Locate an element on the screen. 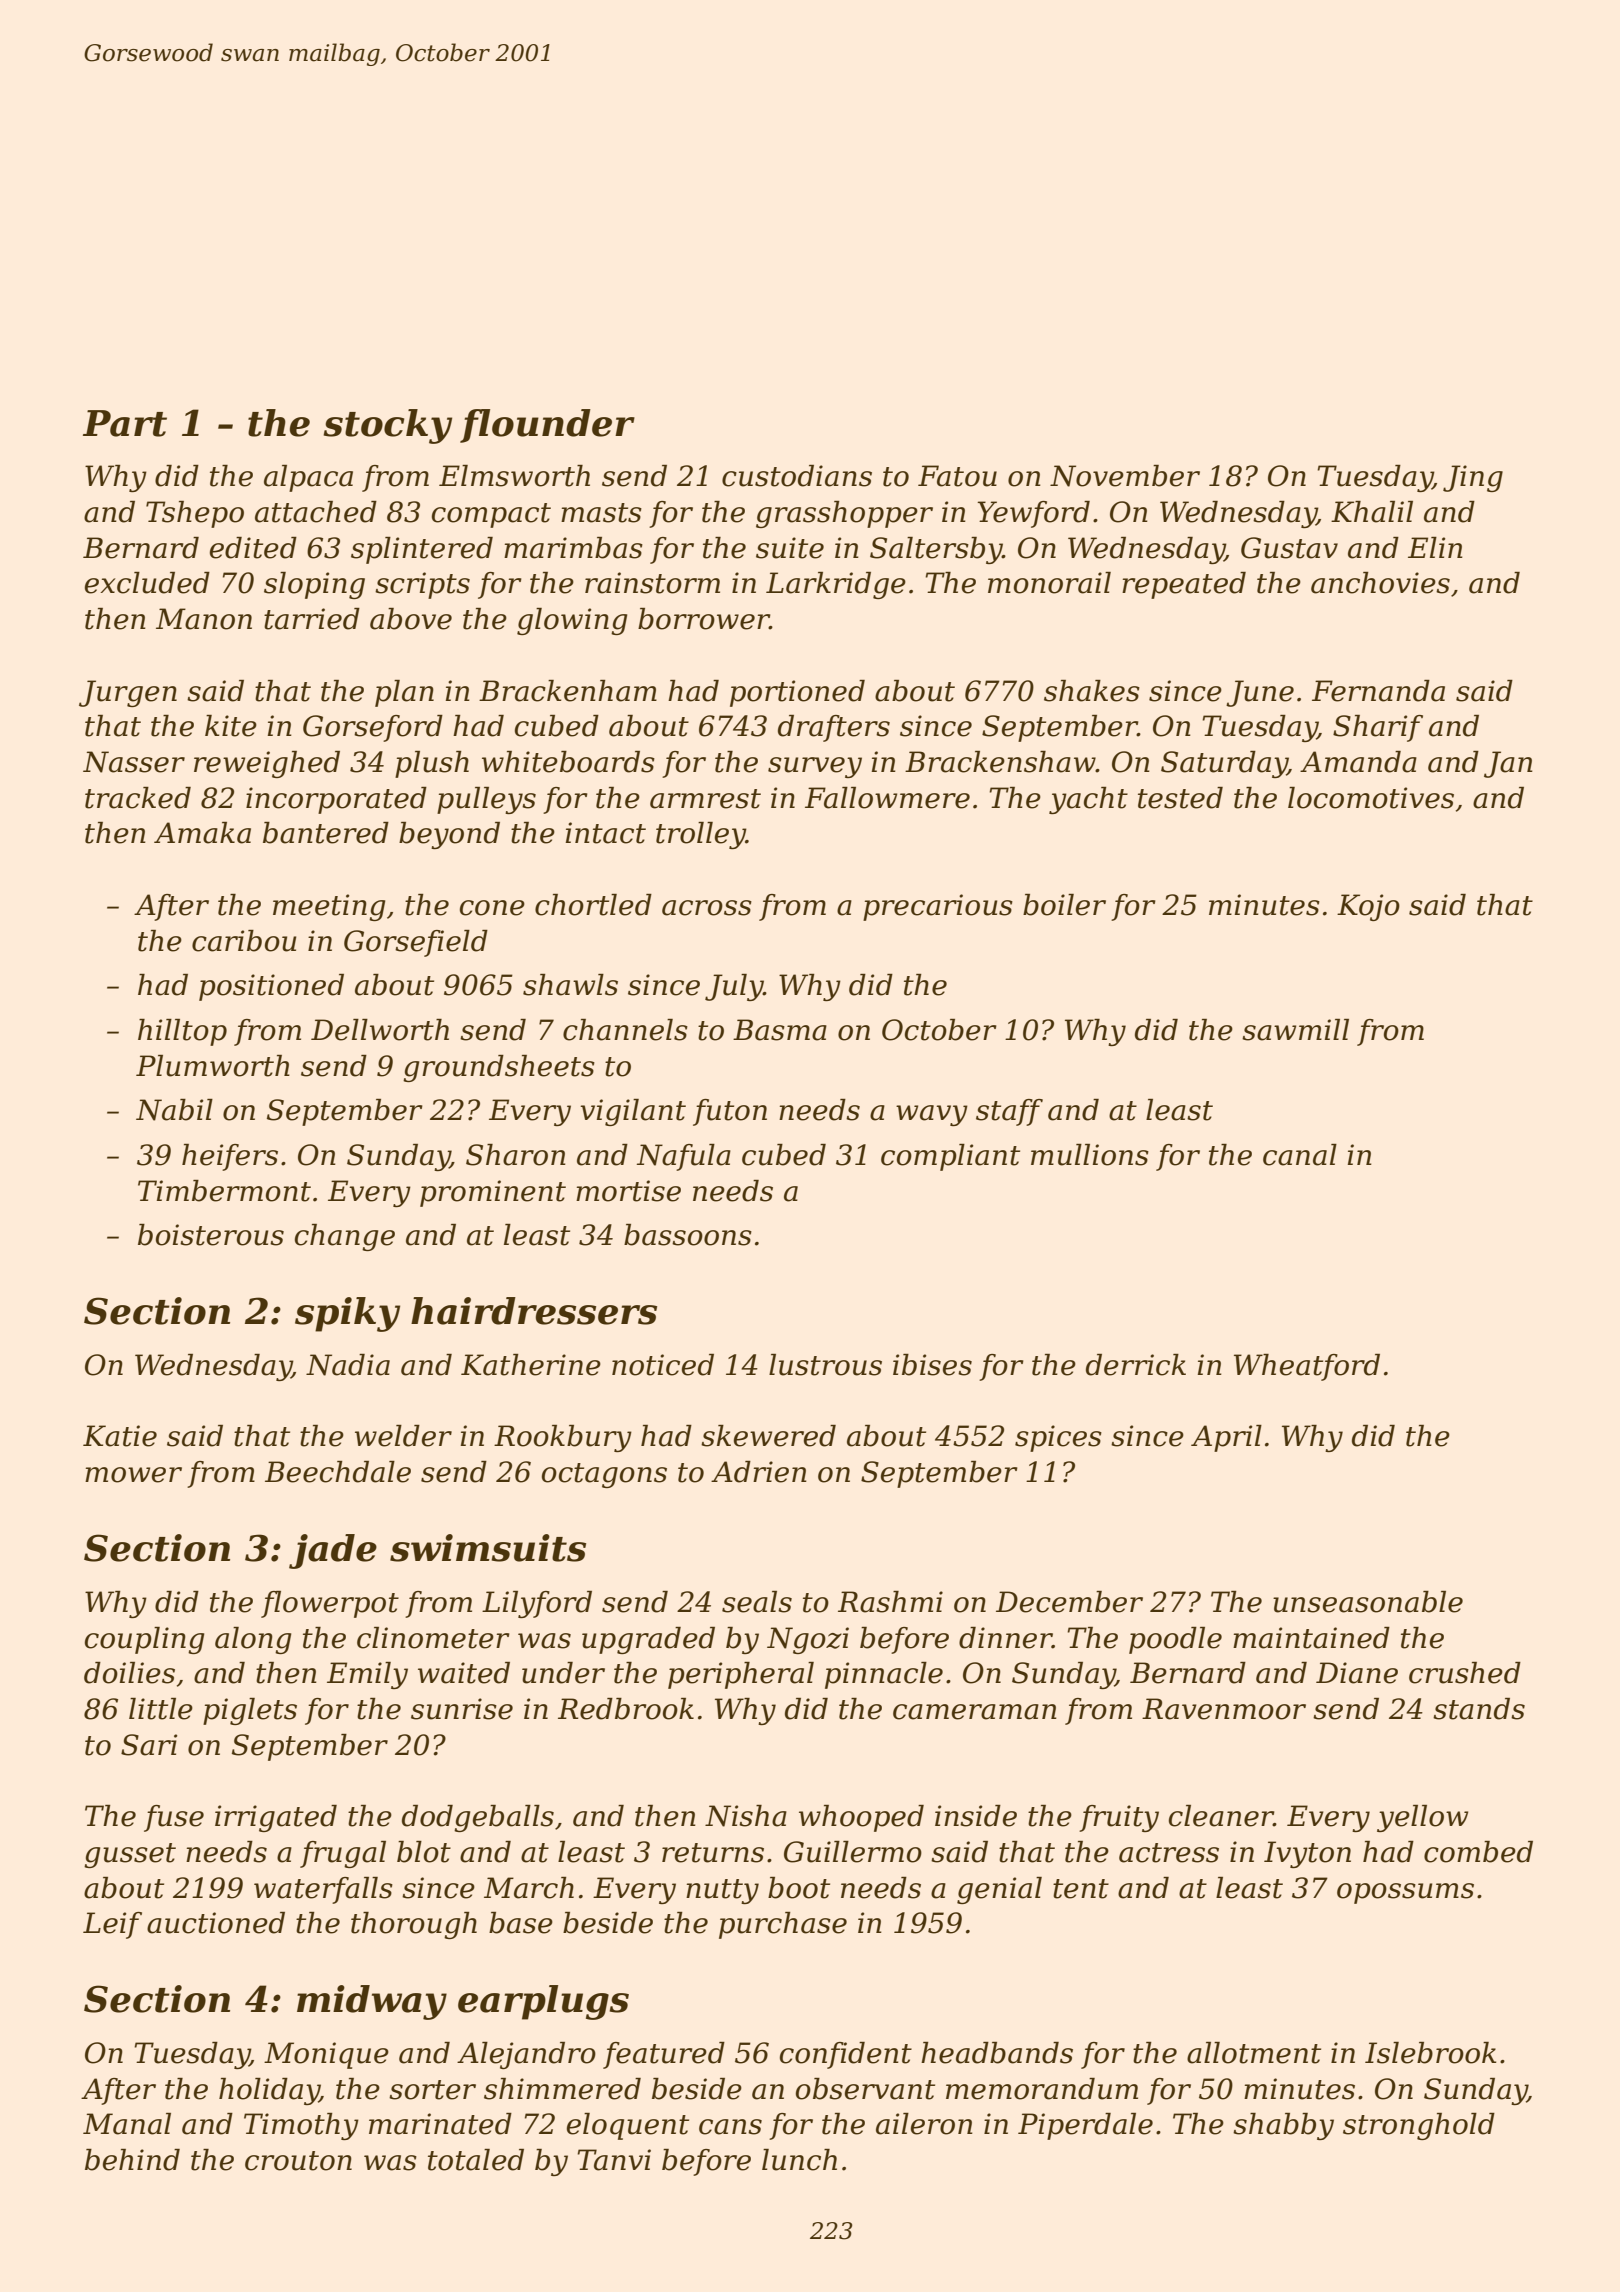 Image resolution: width=1620 pixels, height=2292 pixels. custodians is located at coordinates (797, 476).
